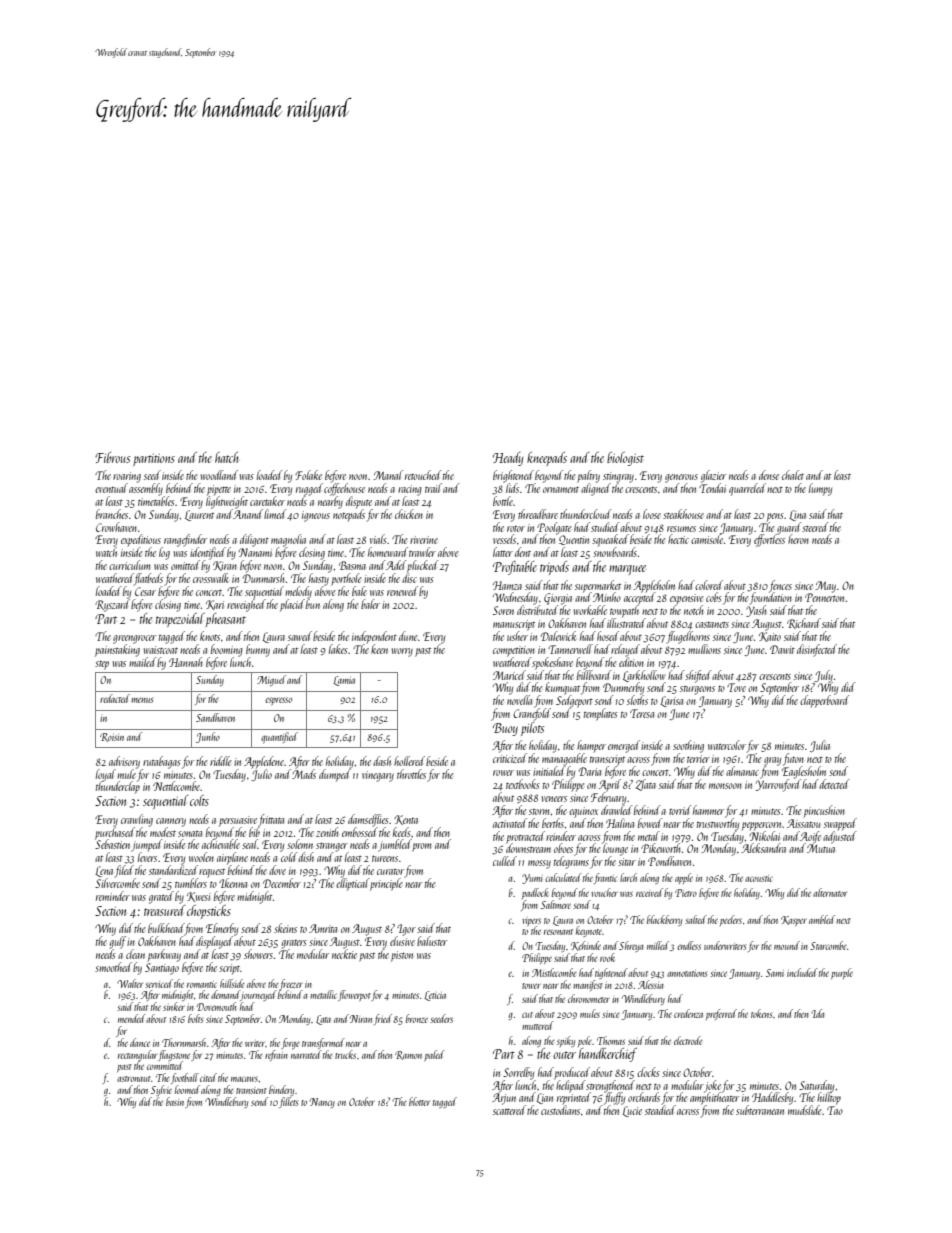 The width and height of the screenshot is (952, 1233). I want to click on reminder, so click(113, 896).
